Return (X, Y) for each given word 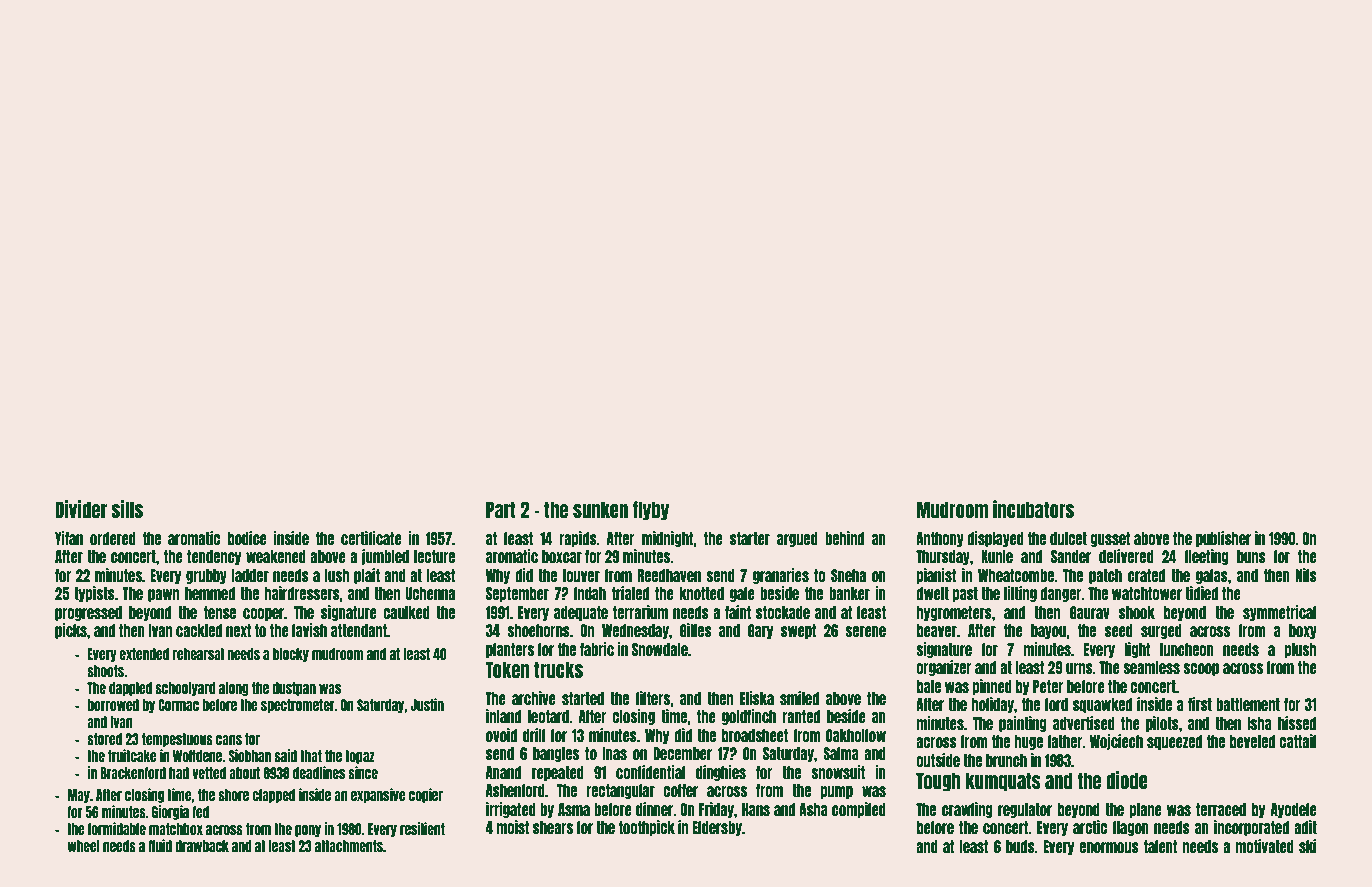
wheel (83, 846)
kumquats (1003, 782)
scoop (1201, 669)
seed (1119, 630)
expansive (378, 795)
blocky (291, 655)
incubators (1033, 509)
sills (127, 509)
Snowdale (660, 649)
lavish (309, 630)
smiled (799, 698)
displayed (995, 539)
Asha (813, 809)
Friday (716, 810)
